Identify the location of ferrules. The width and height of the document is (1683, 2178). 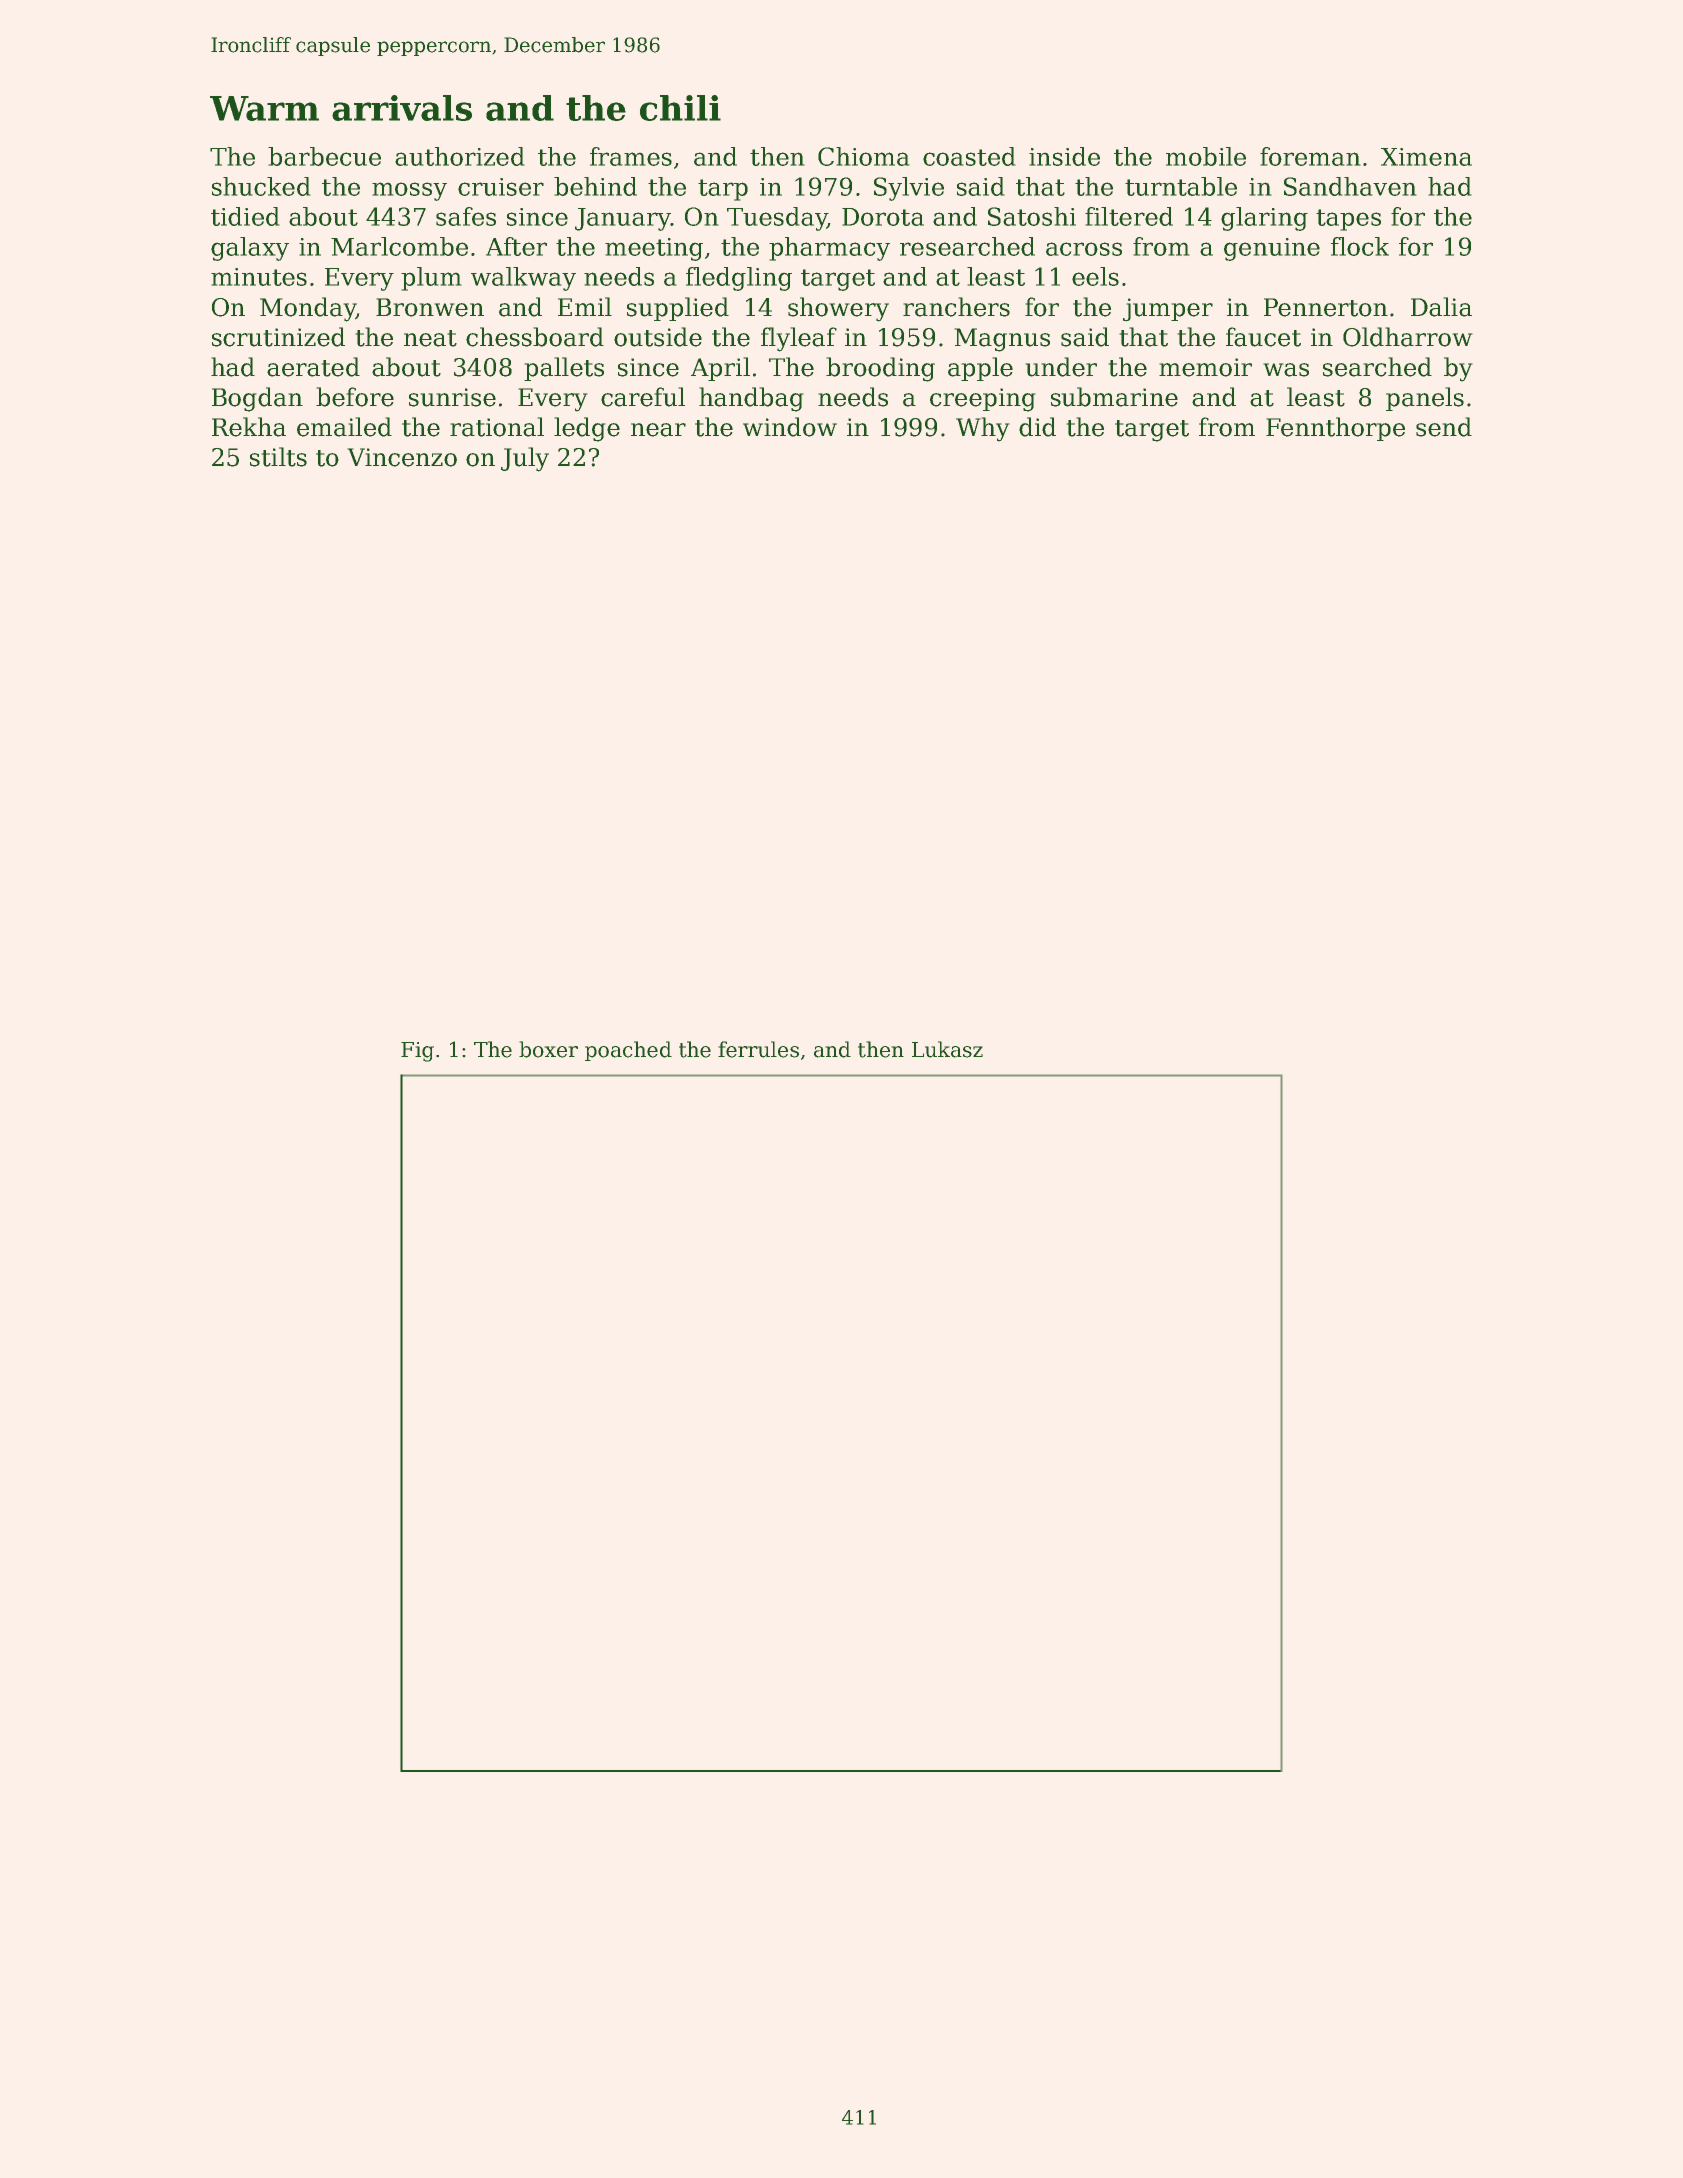
(758, 1049).
